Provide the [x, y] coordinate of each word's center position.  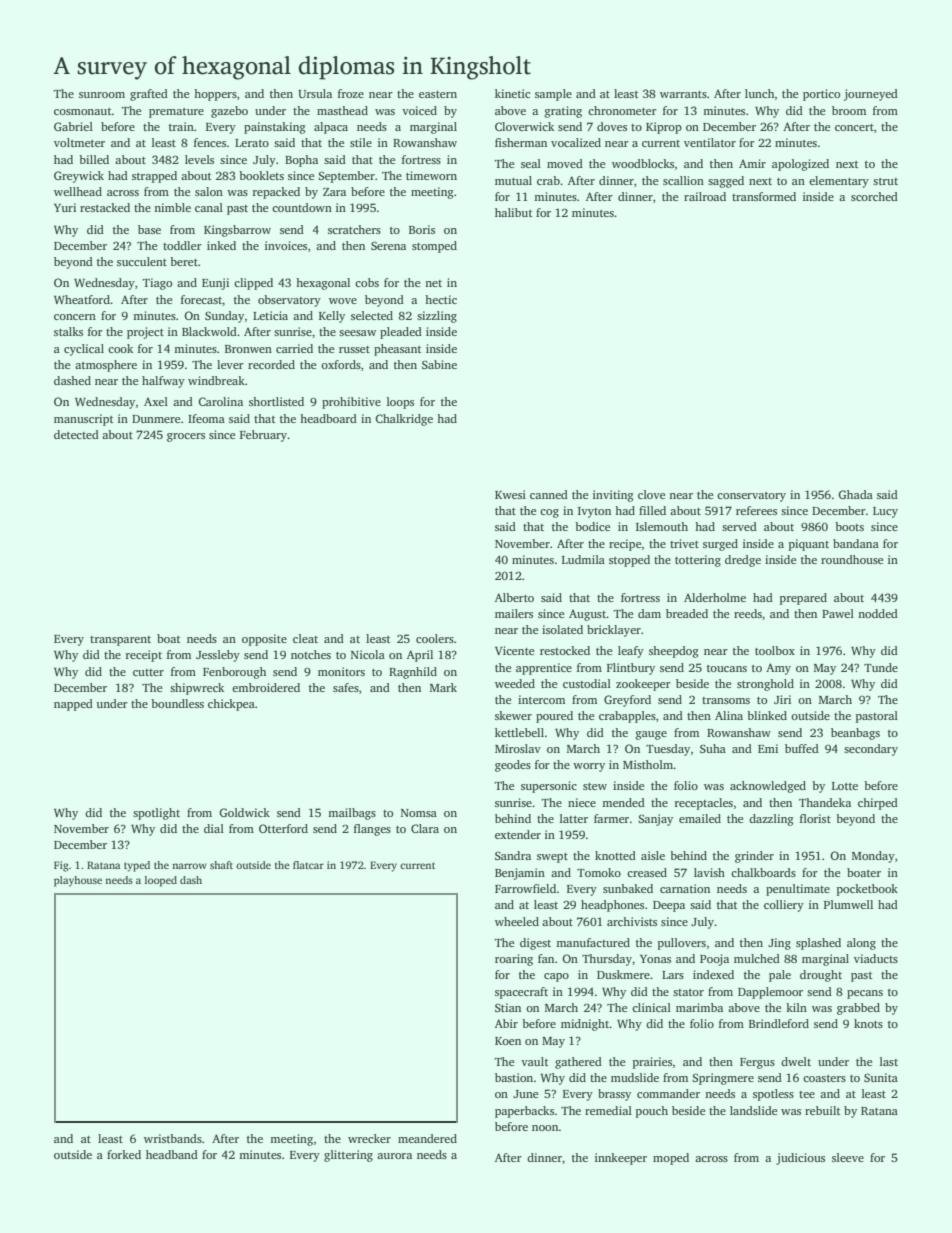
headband [172, 1154]
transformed [764, 196]
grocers [186, 437]
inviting [613, 496]
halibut [513, 212]
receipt [144, 656]
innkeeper [621, 1159]
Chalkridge [404, 420]
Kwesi [510, 494]
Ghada [855, 494]
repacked [276, 193]
